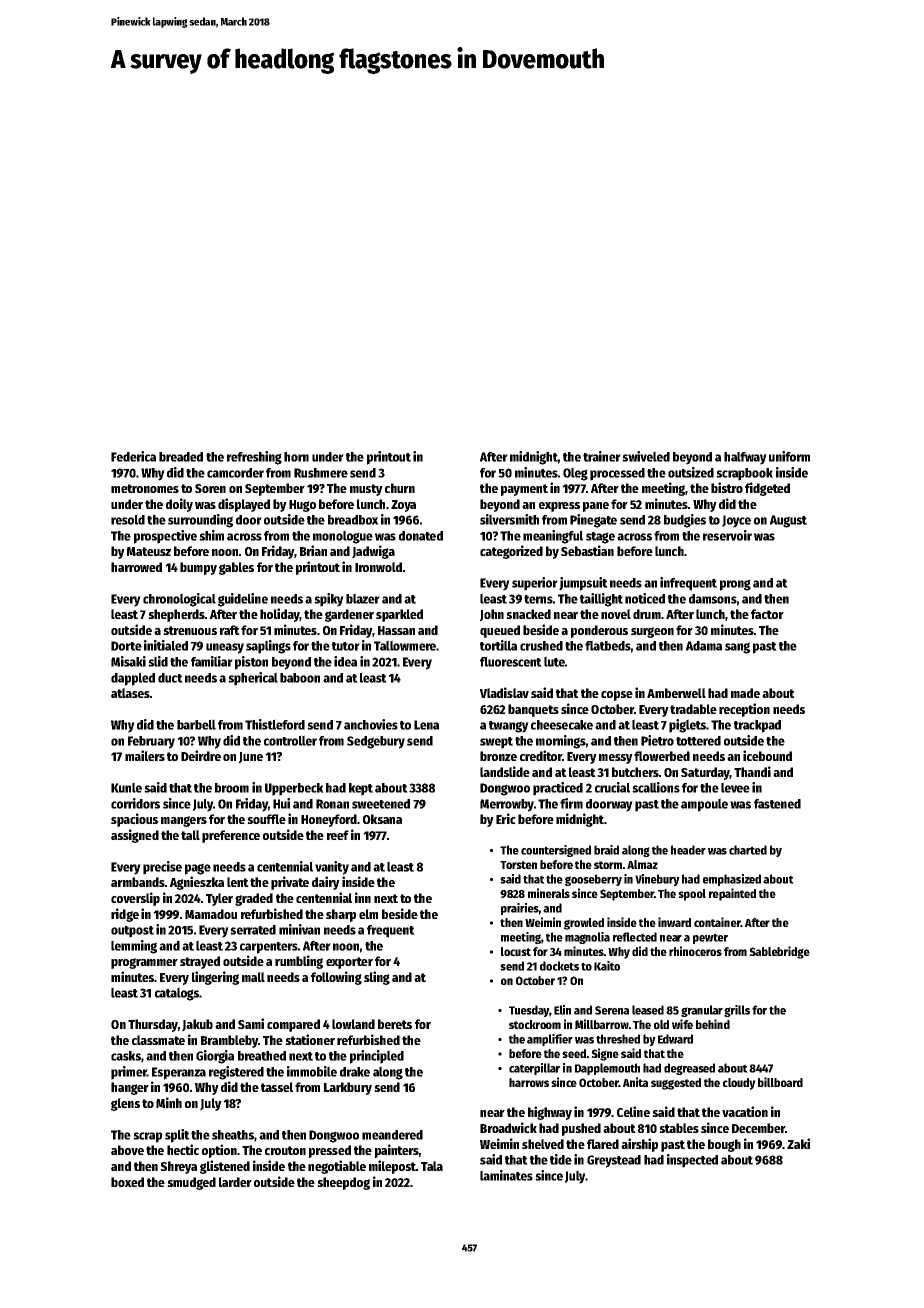 The width and height of the image is (924, 1308). What do you see at coordinates (506, 1175) in the image?
I see `laminates` at bounding box center [506, 1175].
